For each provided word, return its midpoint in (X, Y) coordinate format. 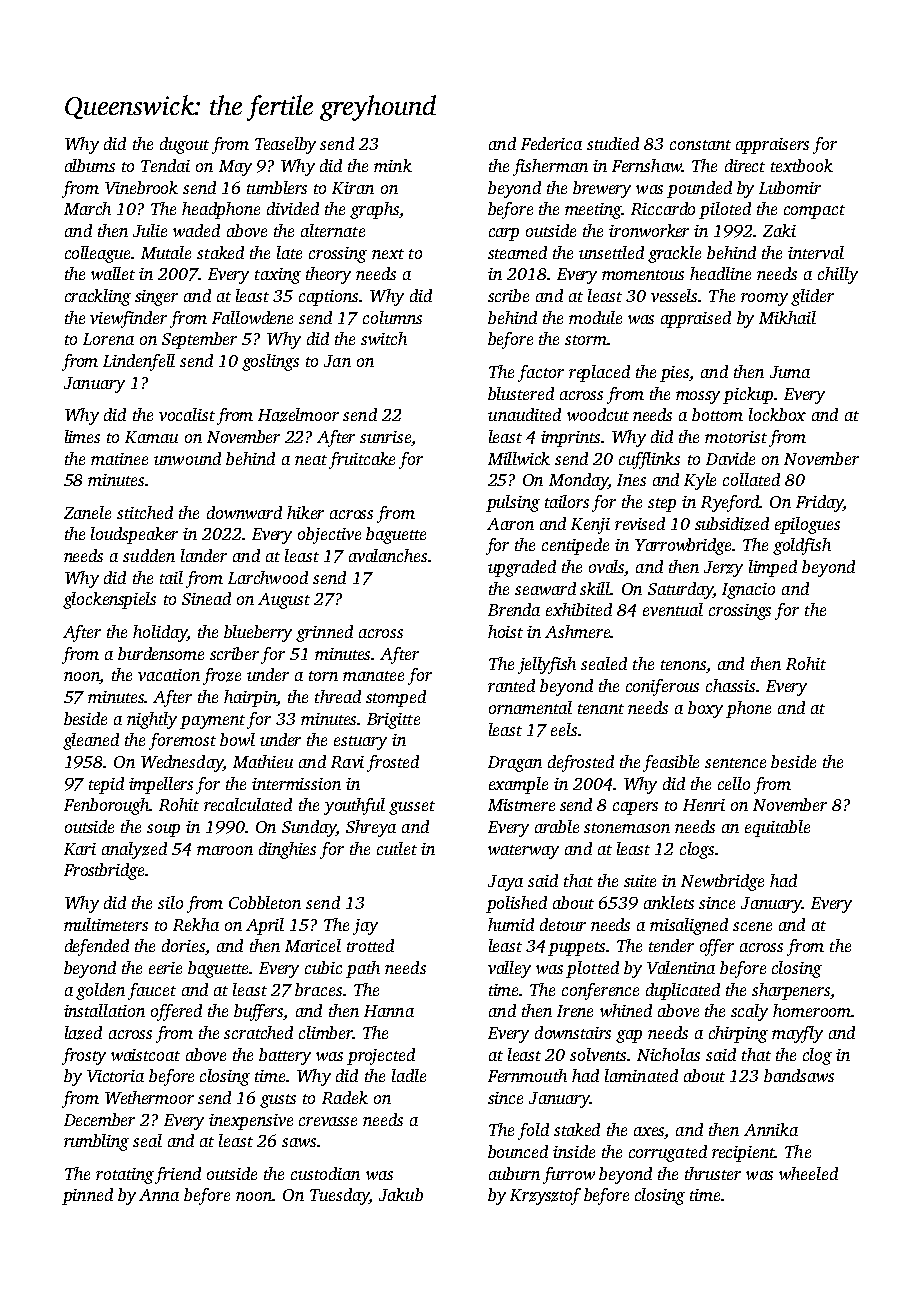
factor (541, 373)
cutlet (397, 848)
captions (328, 298)
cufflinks (649, 460)
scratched (258, 1032)
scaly (749, 1012)
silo (170, 902)
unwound (187, 458)
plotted (592, 969)
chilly (838, 275)
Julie (150, 230)
